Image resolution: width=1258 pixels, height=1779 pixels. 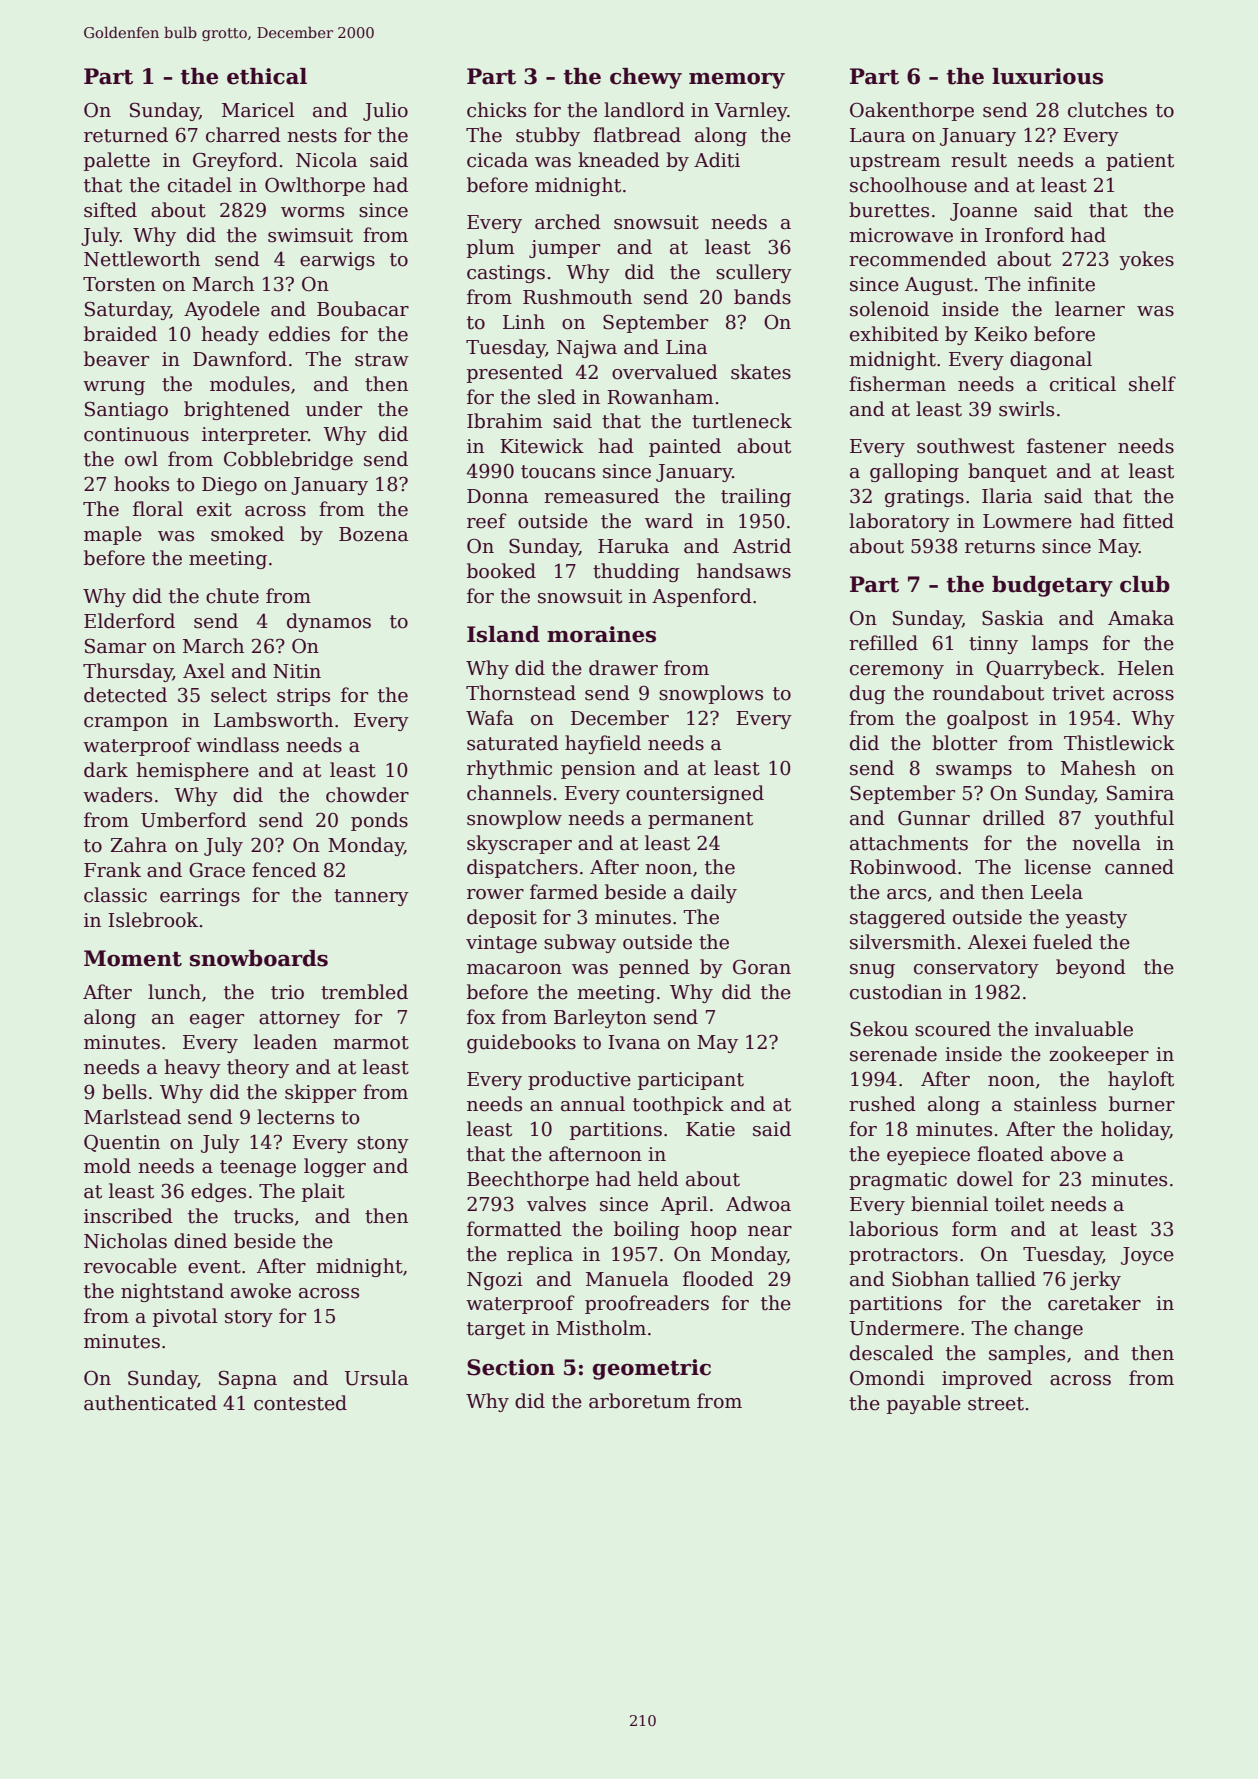 What do you see at coordinates (267, 76) in the screenshot?
I see `ethical` at bounding box center [267, 76].
